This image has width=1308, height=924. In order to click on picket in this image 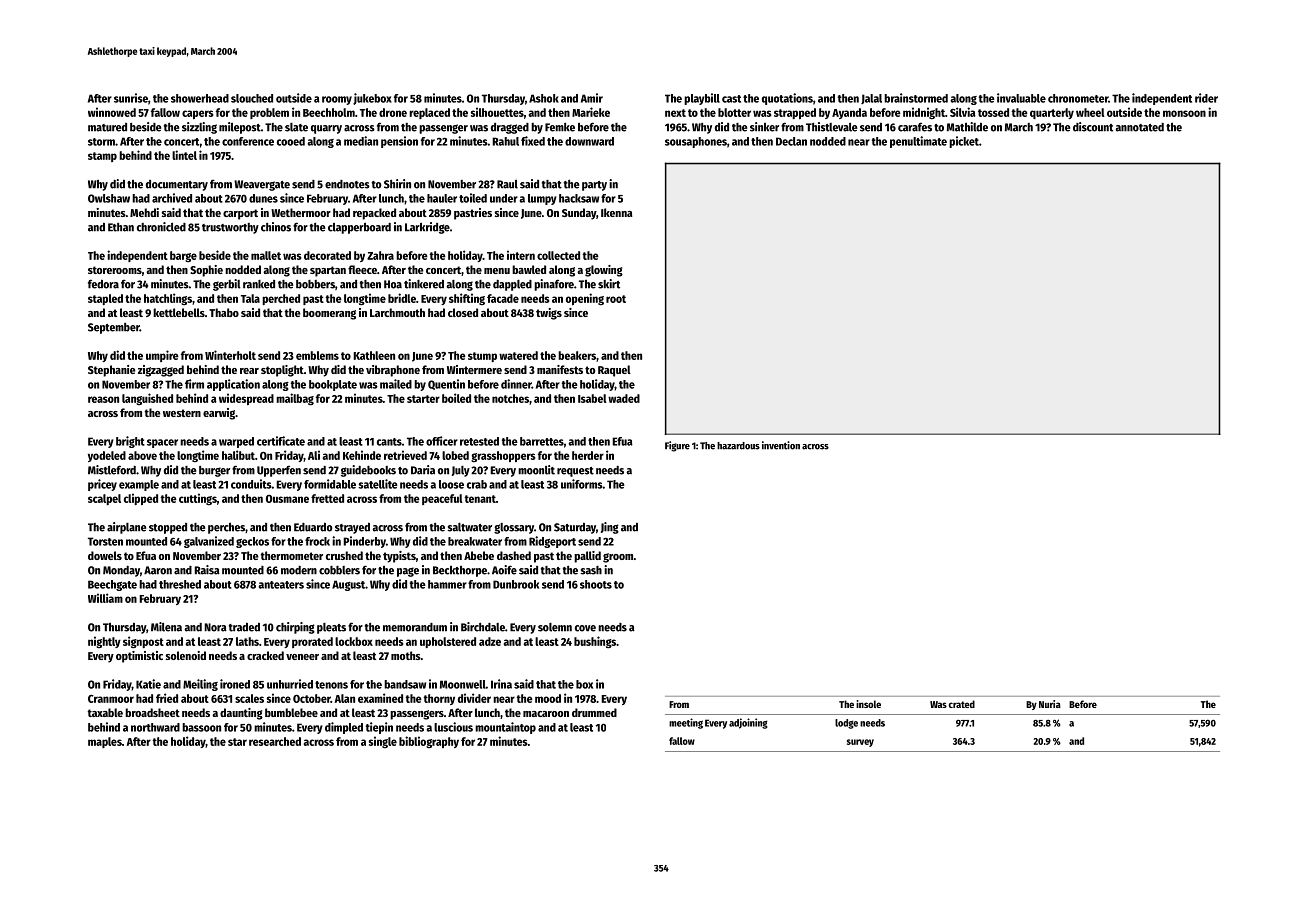, I will do `click(964, 142)`.
